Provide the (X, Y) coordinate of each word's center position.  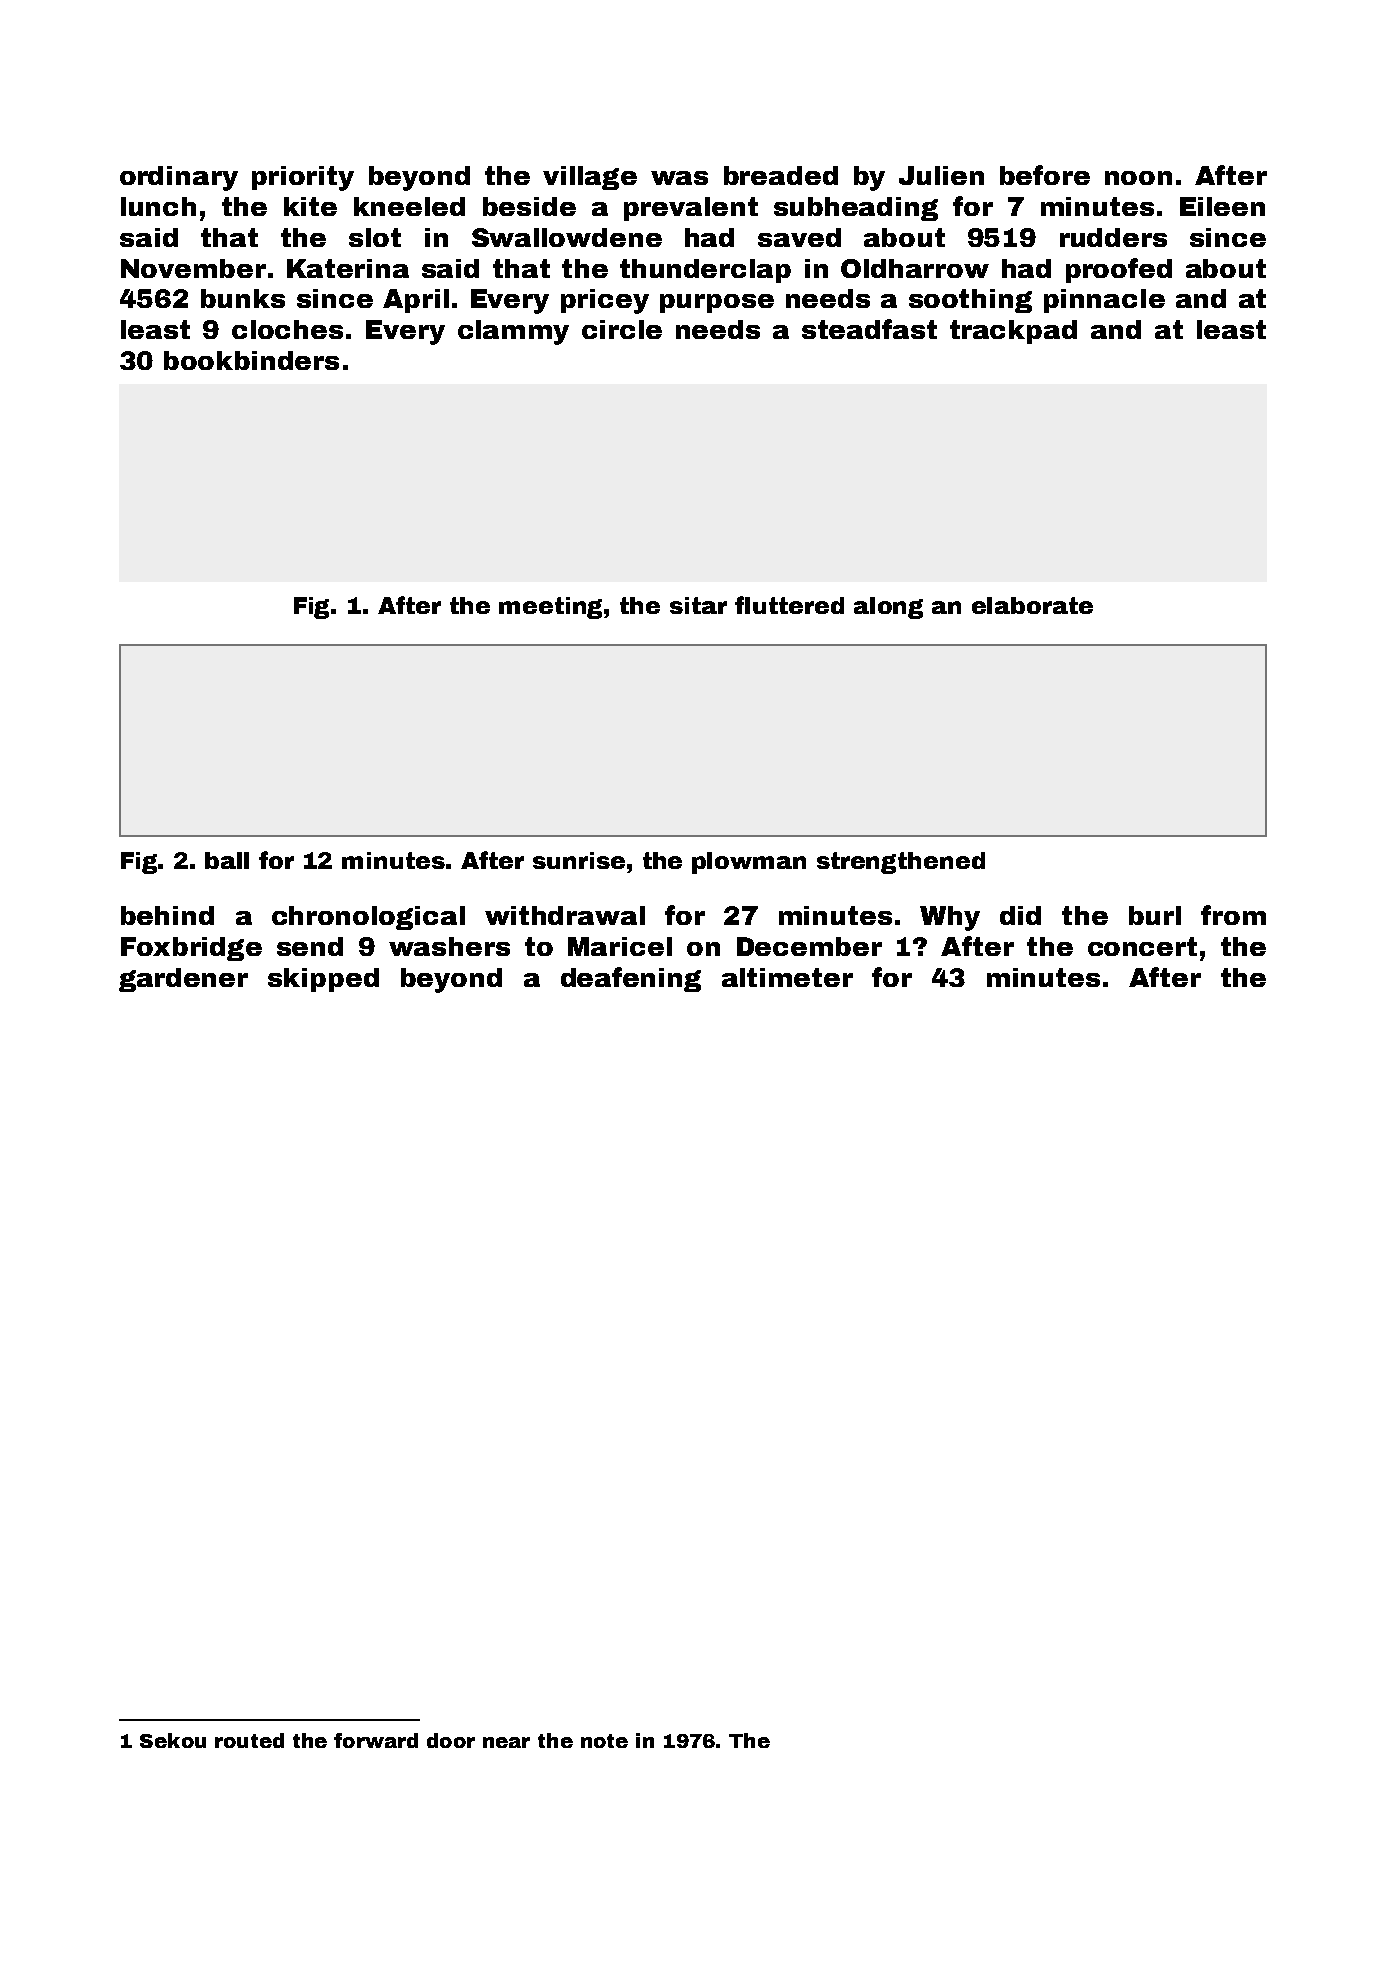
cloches (287, 329)
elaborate (1032, 605)
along (888, 608)
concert (1142, 946)
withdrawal (565, 915)
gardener (183, 980)
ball (227, 860)
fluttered (789, 605)
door (451, 1740)
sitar (698, 605)
